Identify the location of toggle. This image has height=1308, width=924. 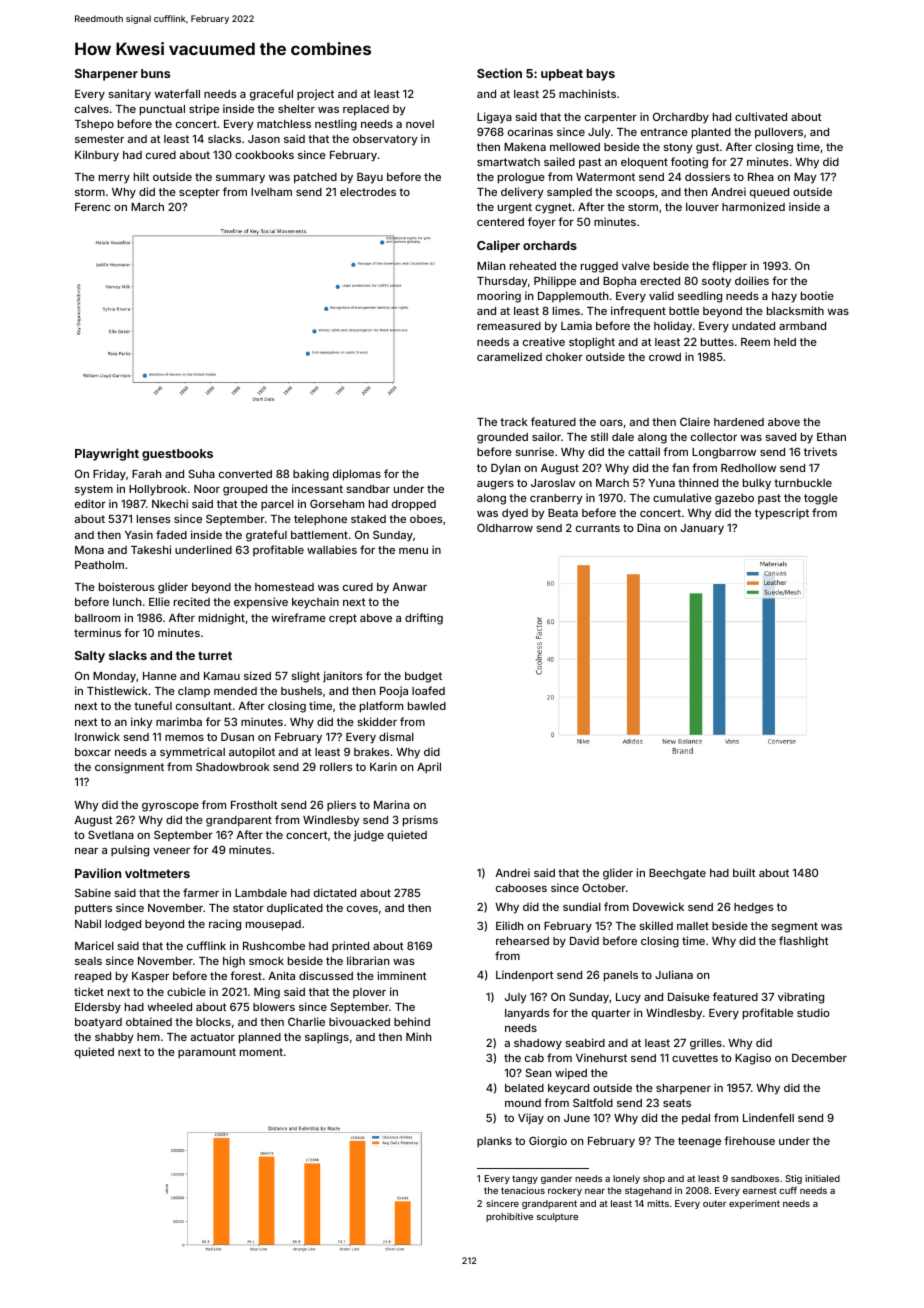
(821, 499).
